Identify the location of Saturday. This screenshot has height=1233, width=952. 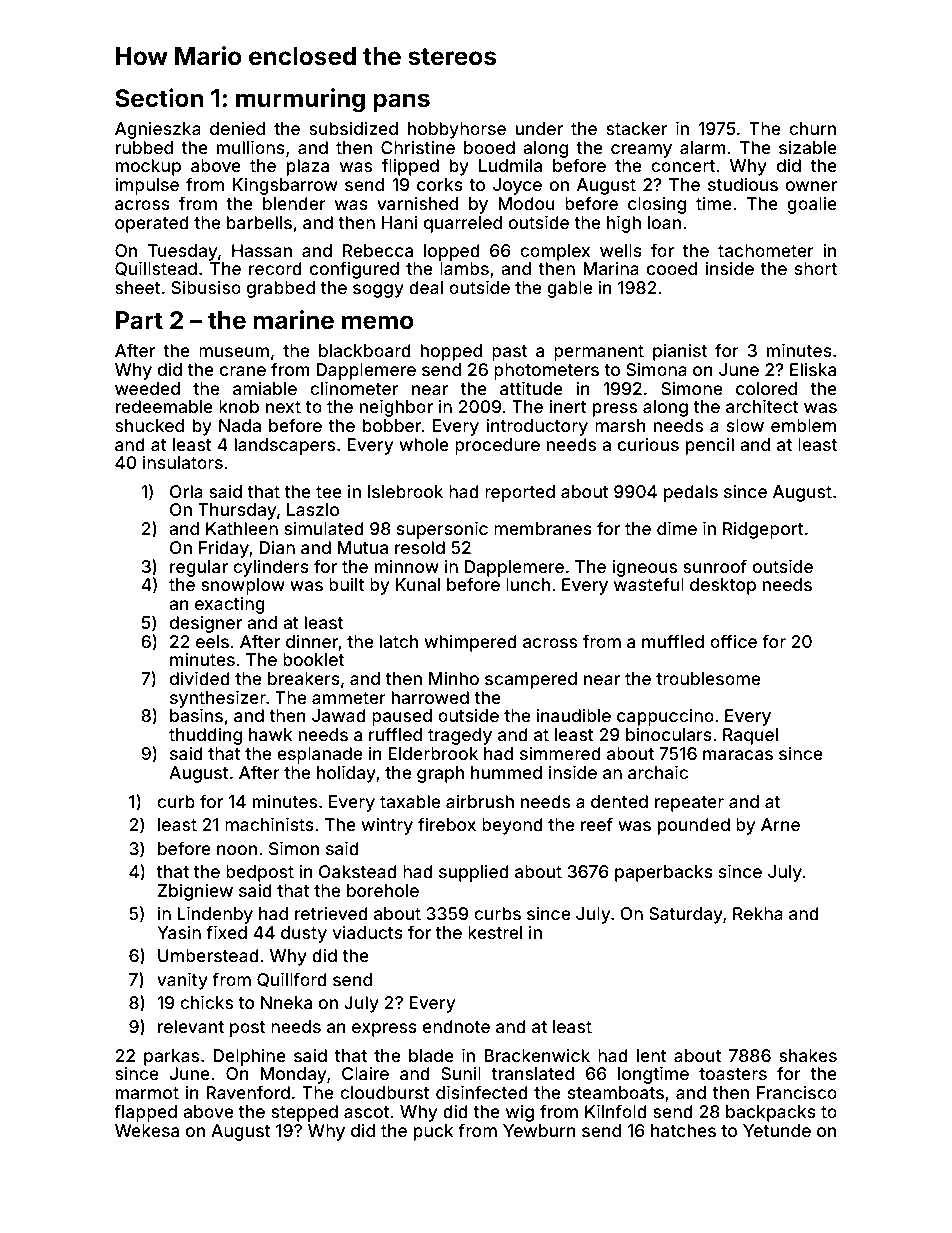
(686, 915).
